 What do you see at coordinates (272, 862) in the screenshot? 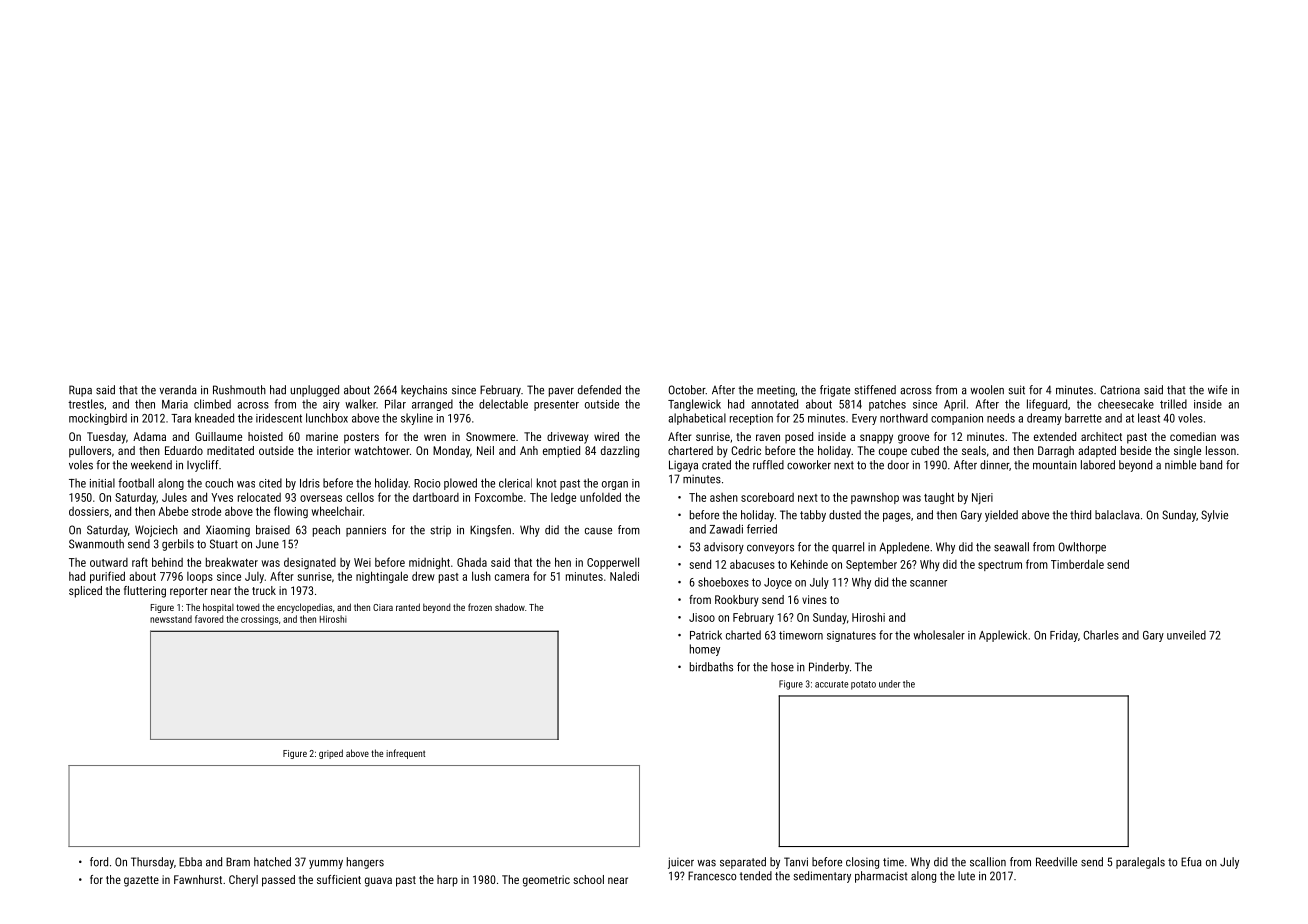
I see `hatched` at bounding box center [272, 862].
